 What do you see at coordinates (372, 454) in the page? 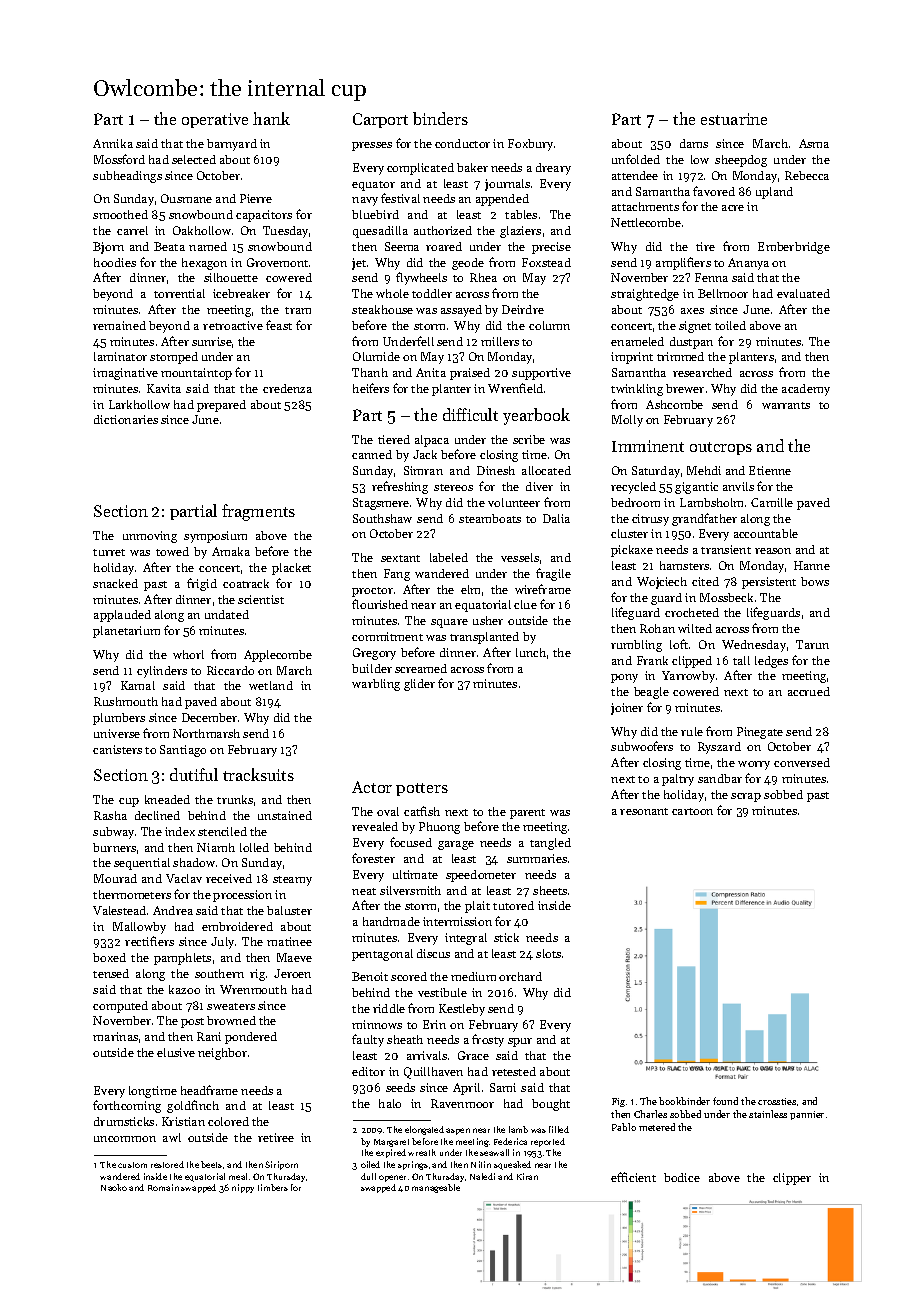
I see `canned` at bounding box center [372, 454].
